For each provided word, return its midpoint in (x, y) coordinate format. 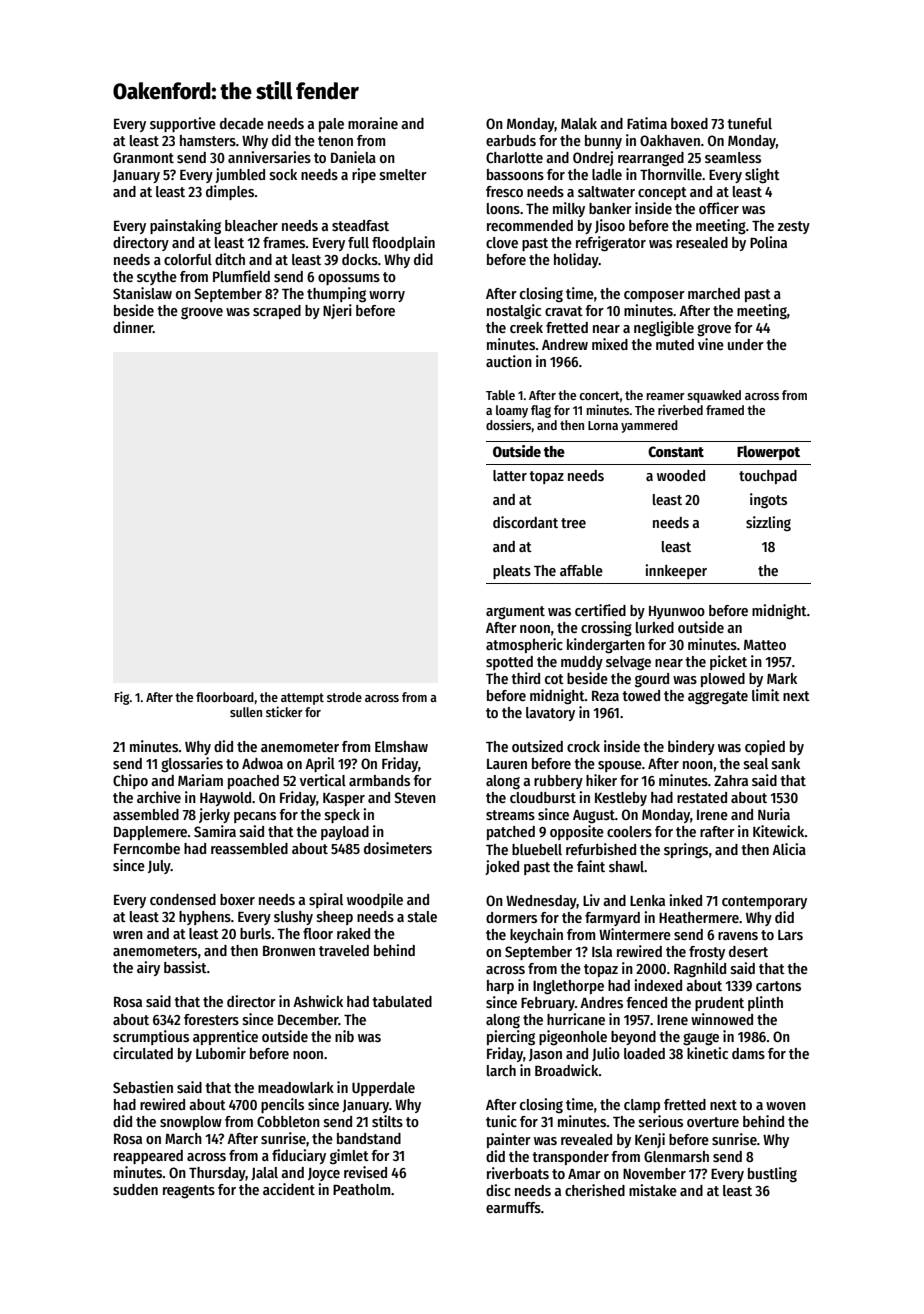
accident (289, 1189)
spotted (509, 663)
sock (283, 174)
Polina (768, 242)
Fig (122, 698)
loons (503, 208)
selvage (628, 663)
